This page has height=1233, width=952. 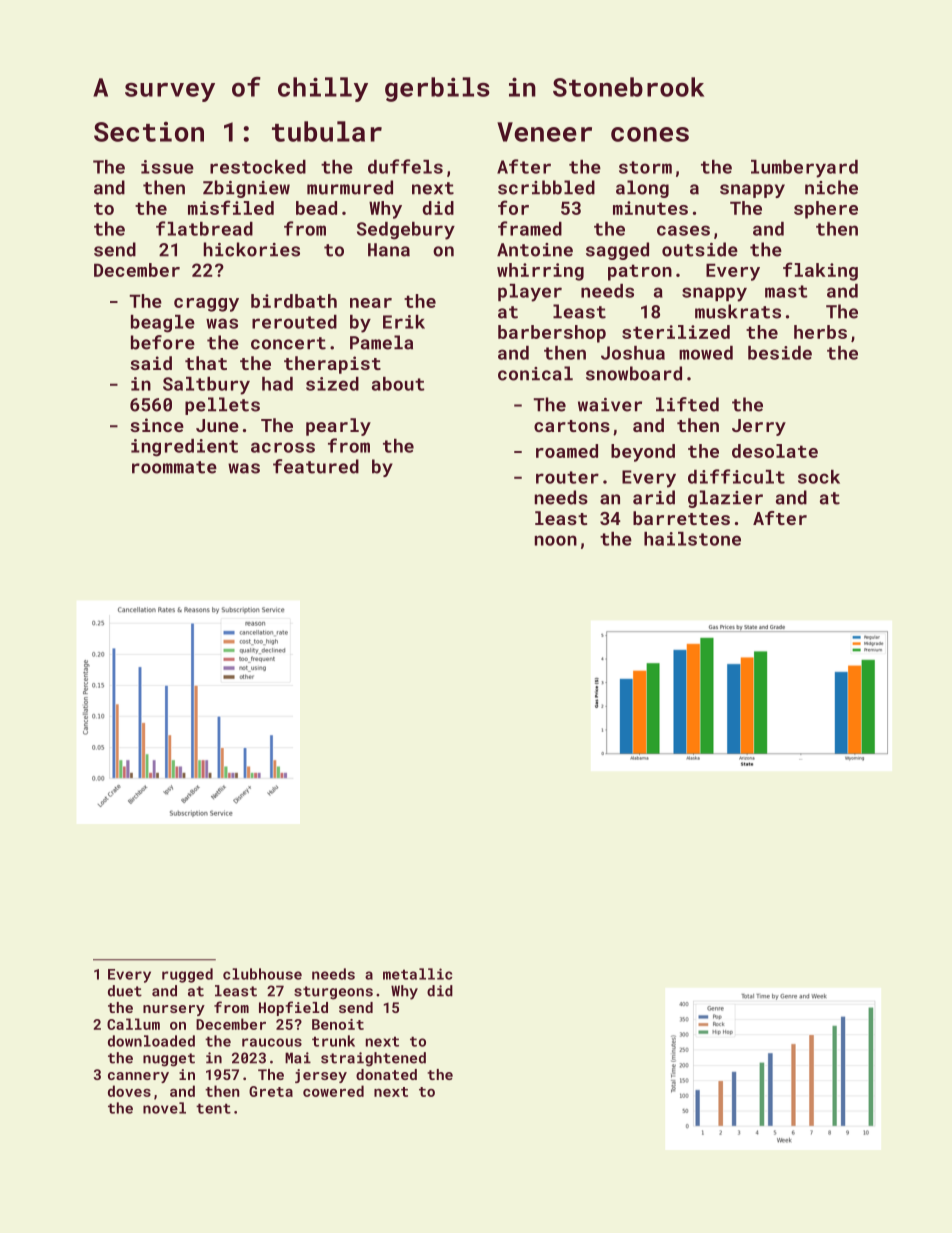 What do you see at coordinates (535, 373) in the page?
I see `conical` at bounding box center [535, 373].
